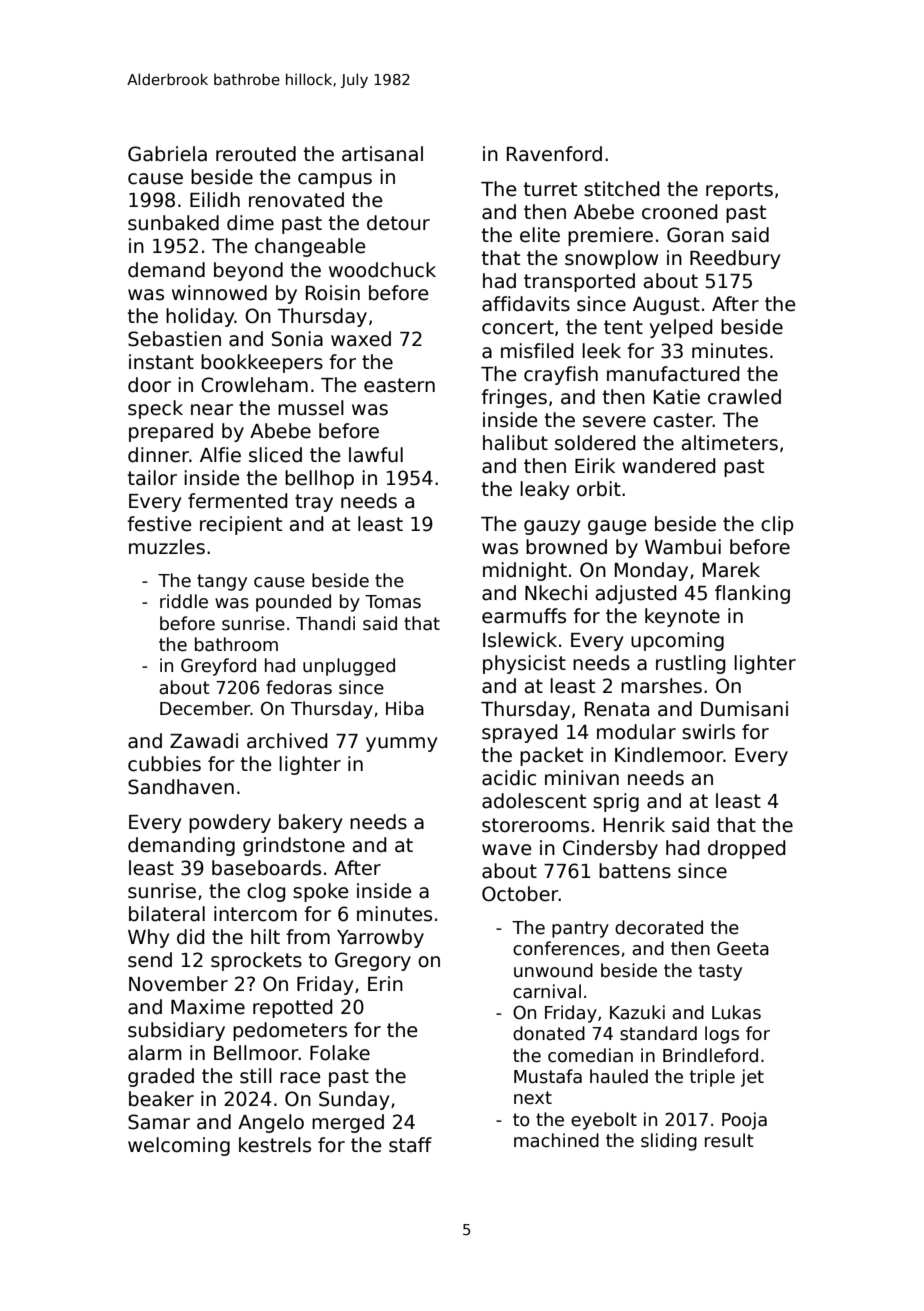 This screenshot has width=924, height=1311. Describe the element at coordinates (744, 397) in the screenshot. I see `crawled` at that location.
